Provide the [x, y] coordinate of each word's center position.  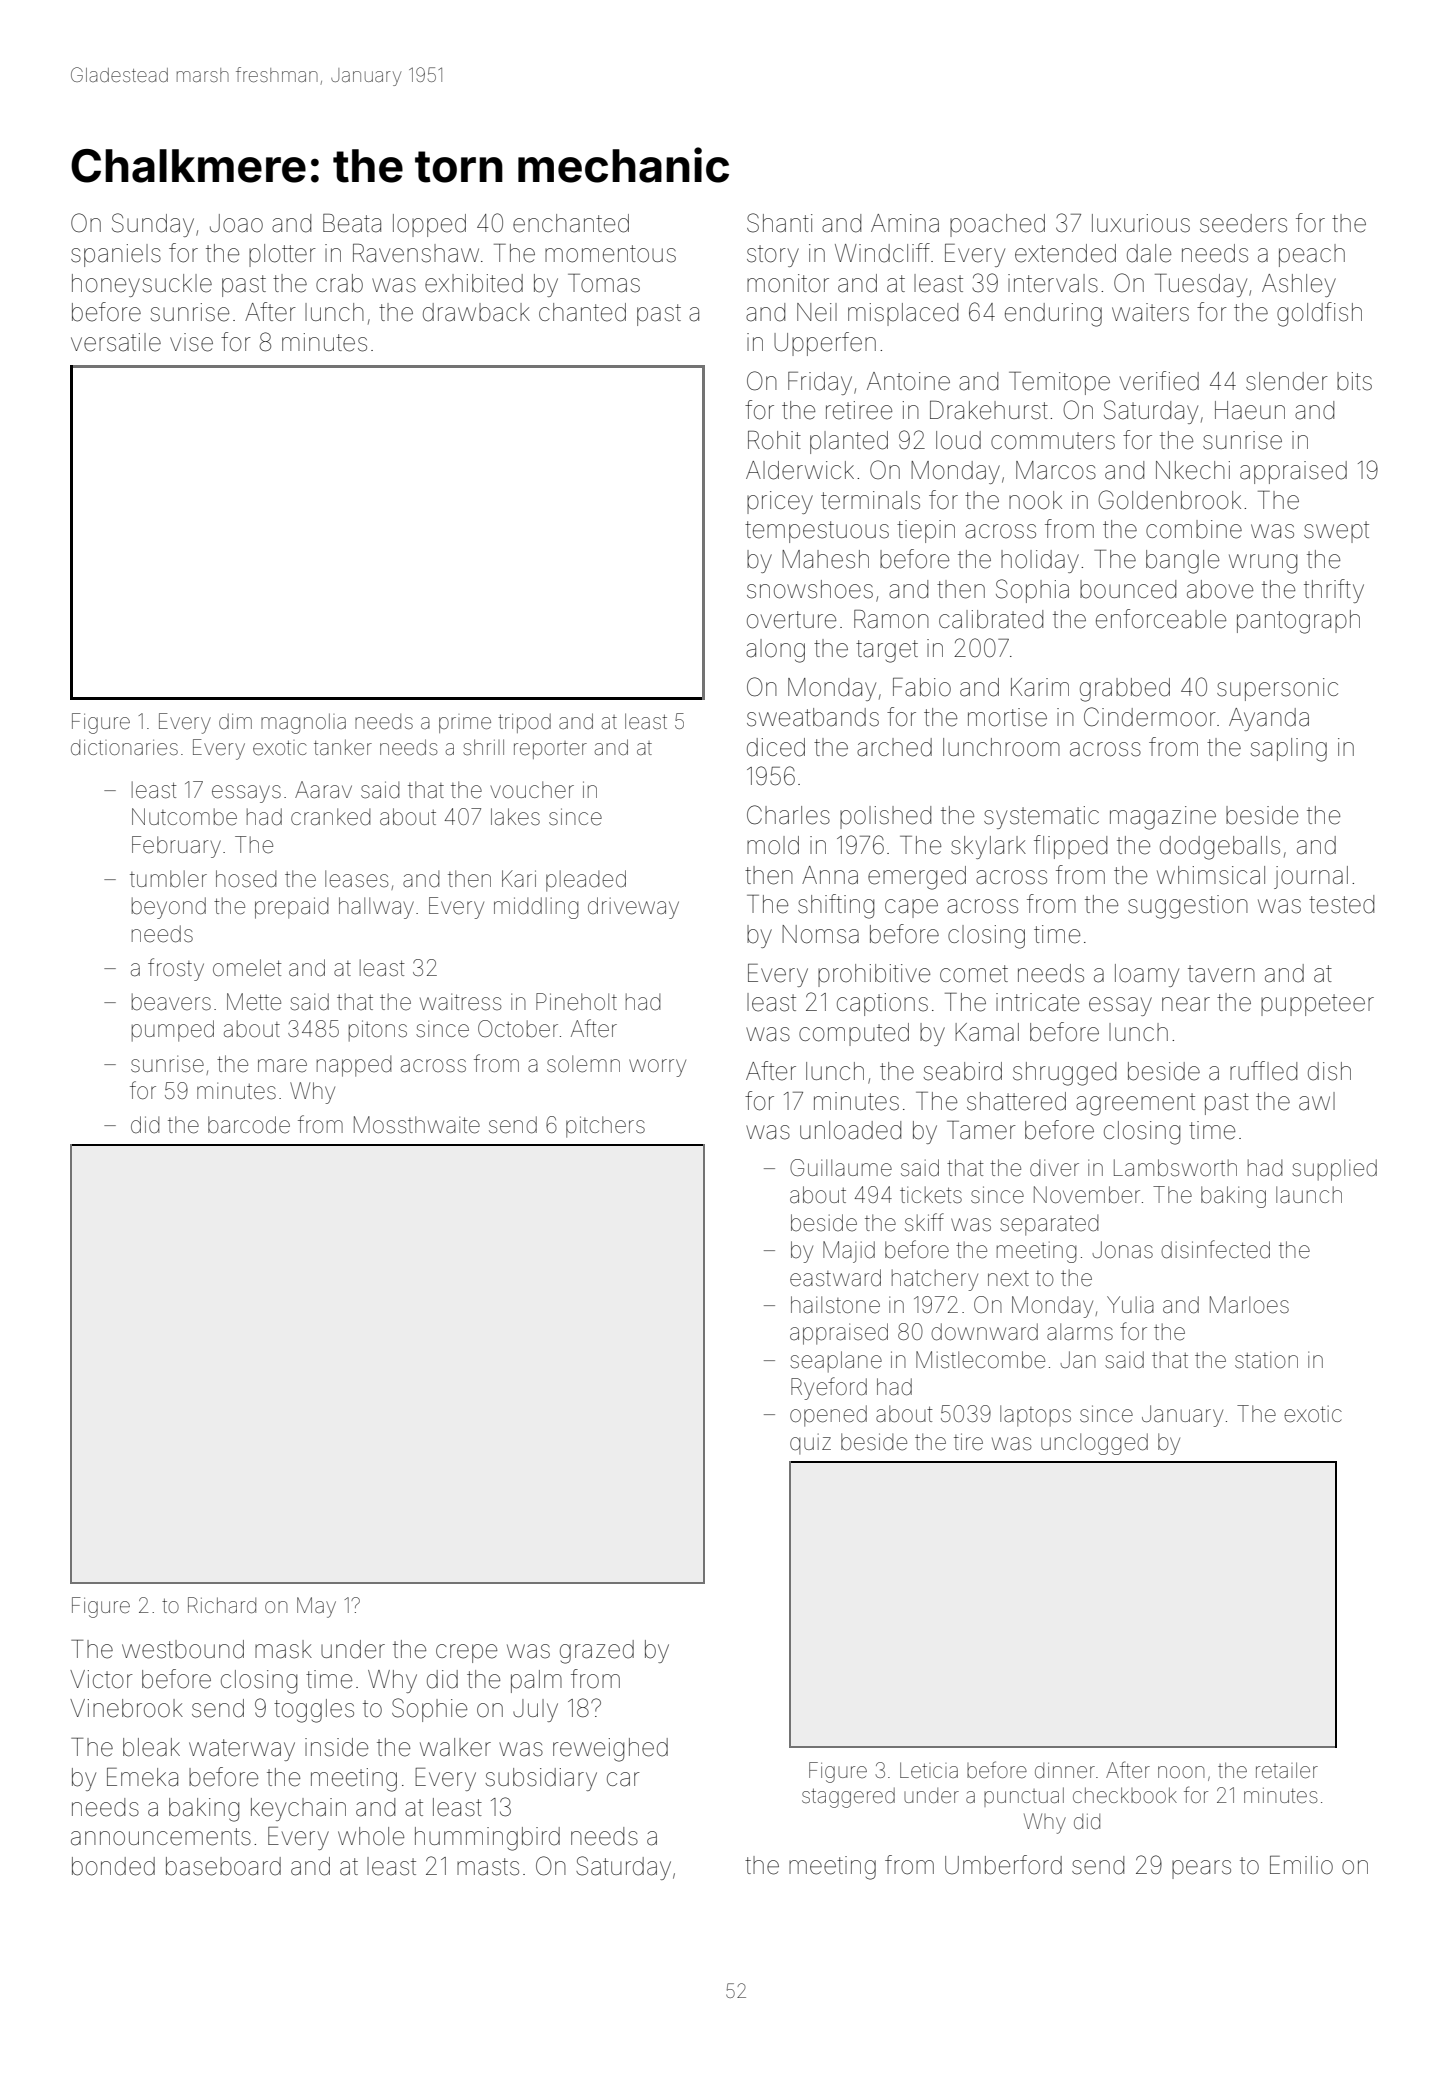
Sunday [153, 225]
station [1266, 1360]
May [316, 1607]
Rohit [774, 440]
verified [1159, 381]
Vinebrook [126, 1708]
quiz [810, 1444]
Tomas [604, 283]
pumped [173, 1031]
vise [191, 342]
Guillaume [841, 1168]
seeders [1243, 223]
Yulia [1130, 1305]
